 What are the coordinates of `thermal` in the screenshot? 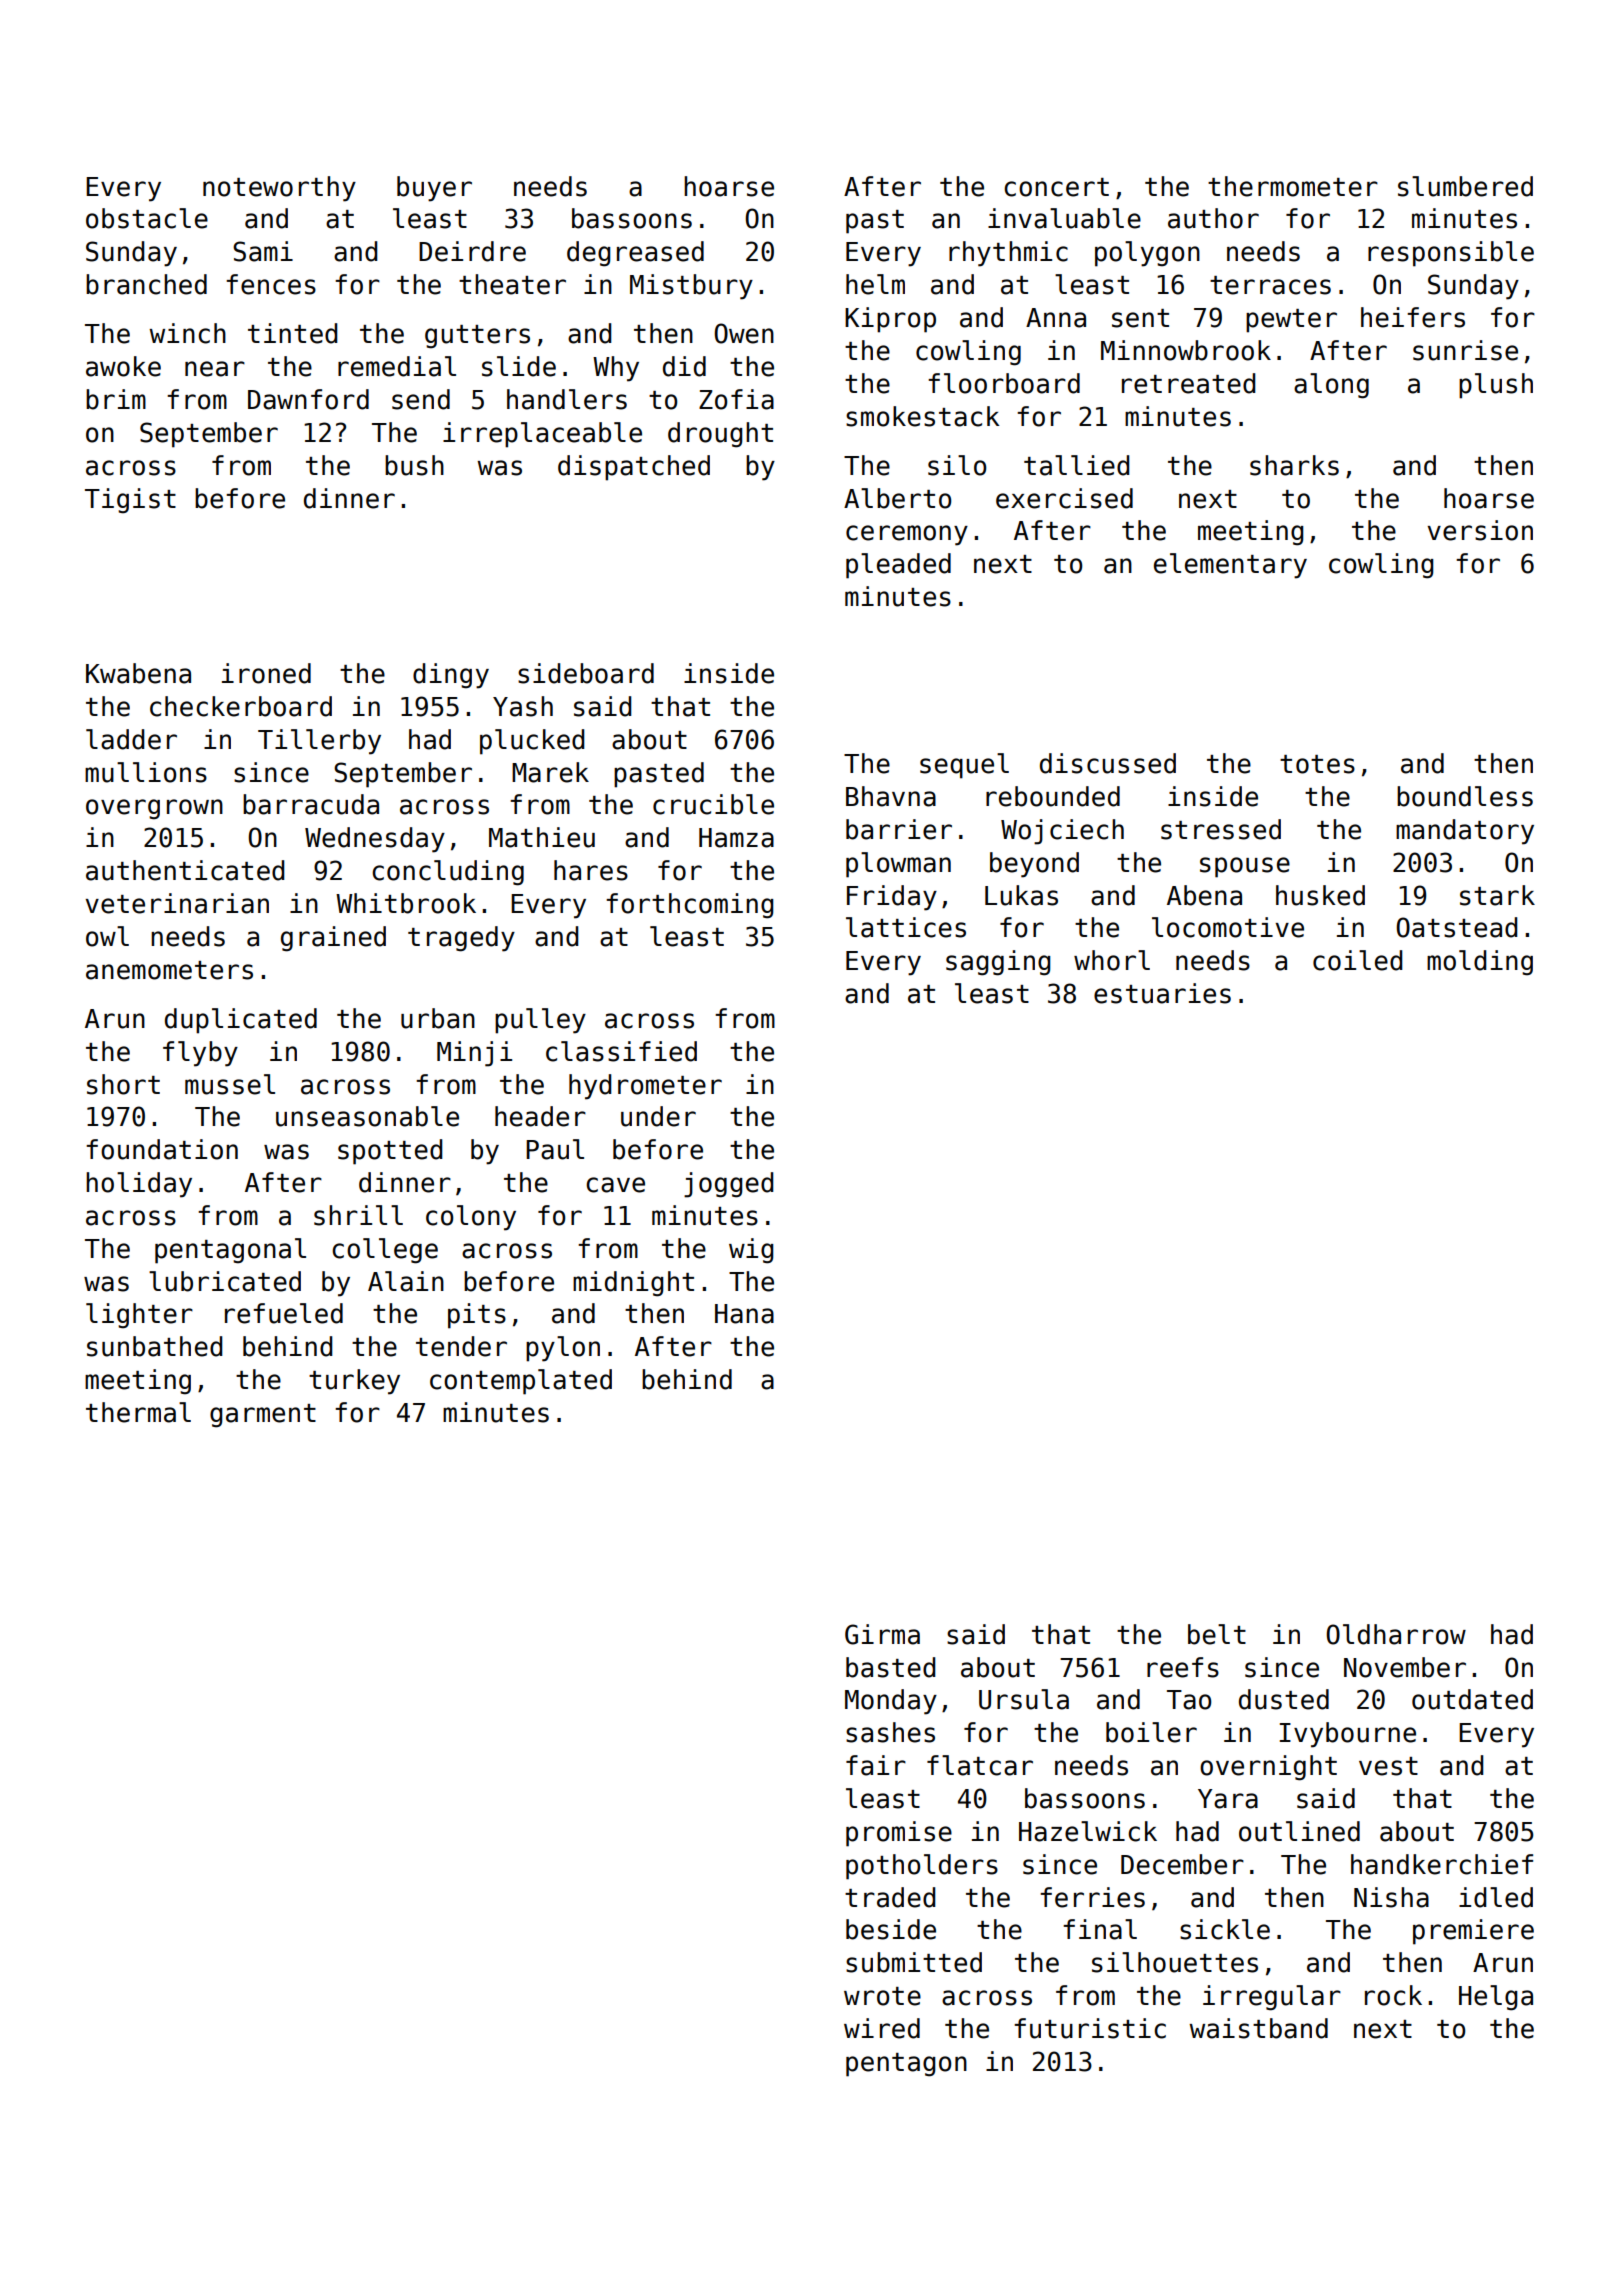 It's located at (138, 1412).
